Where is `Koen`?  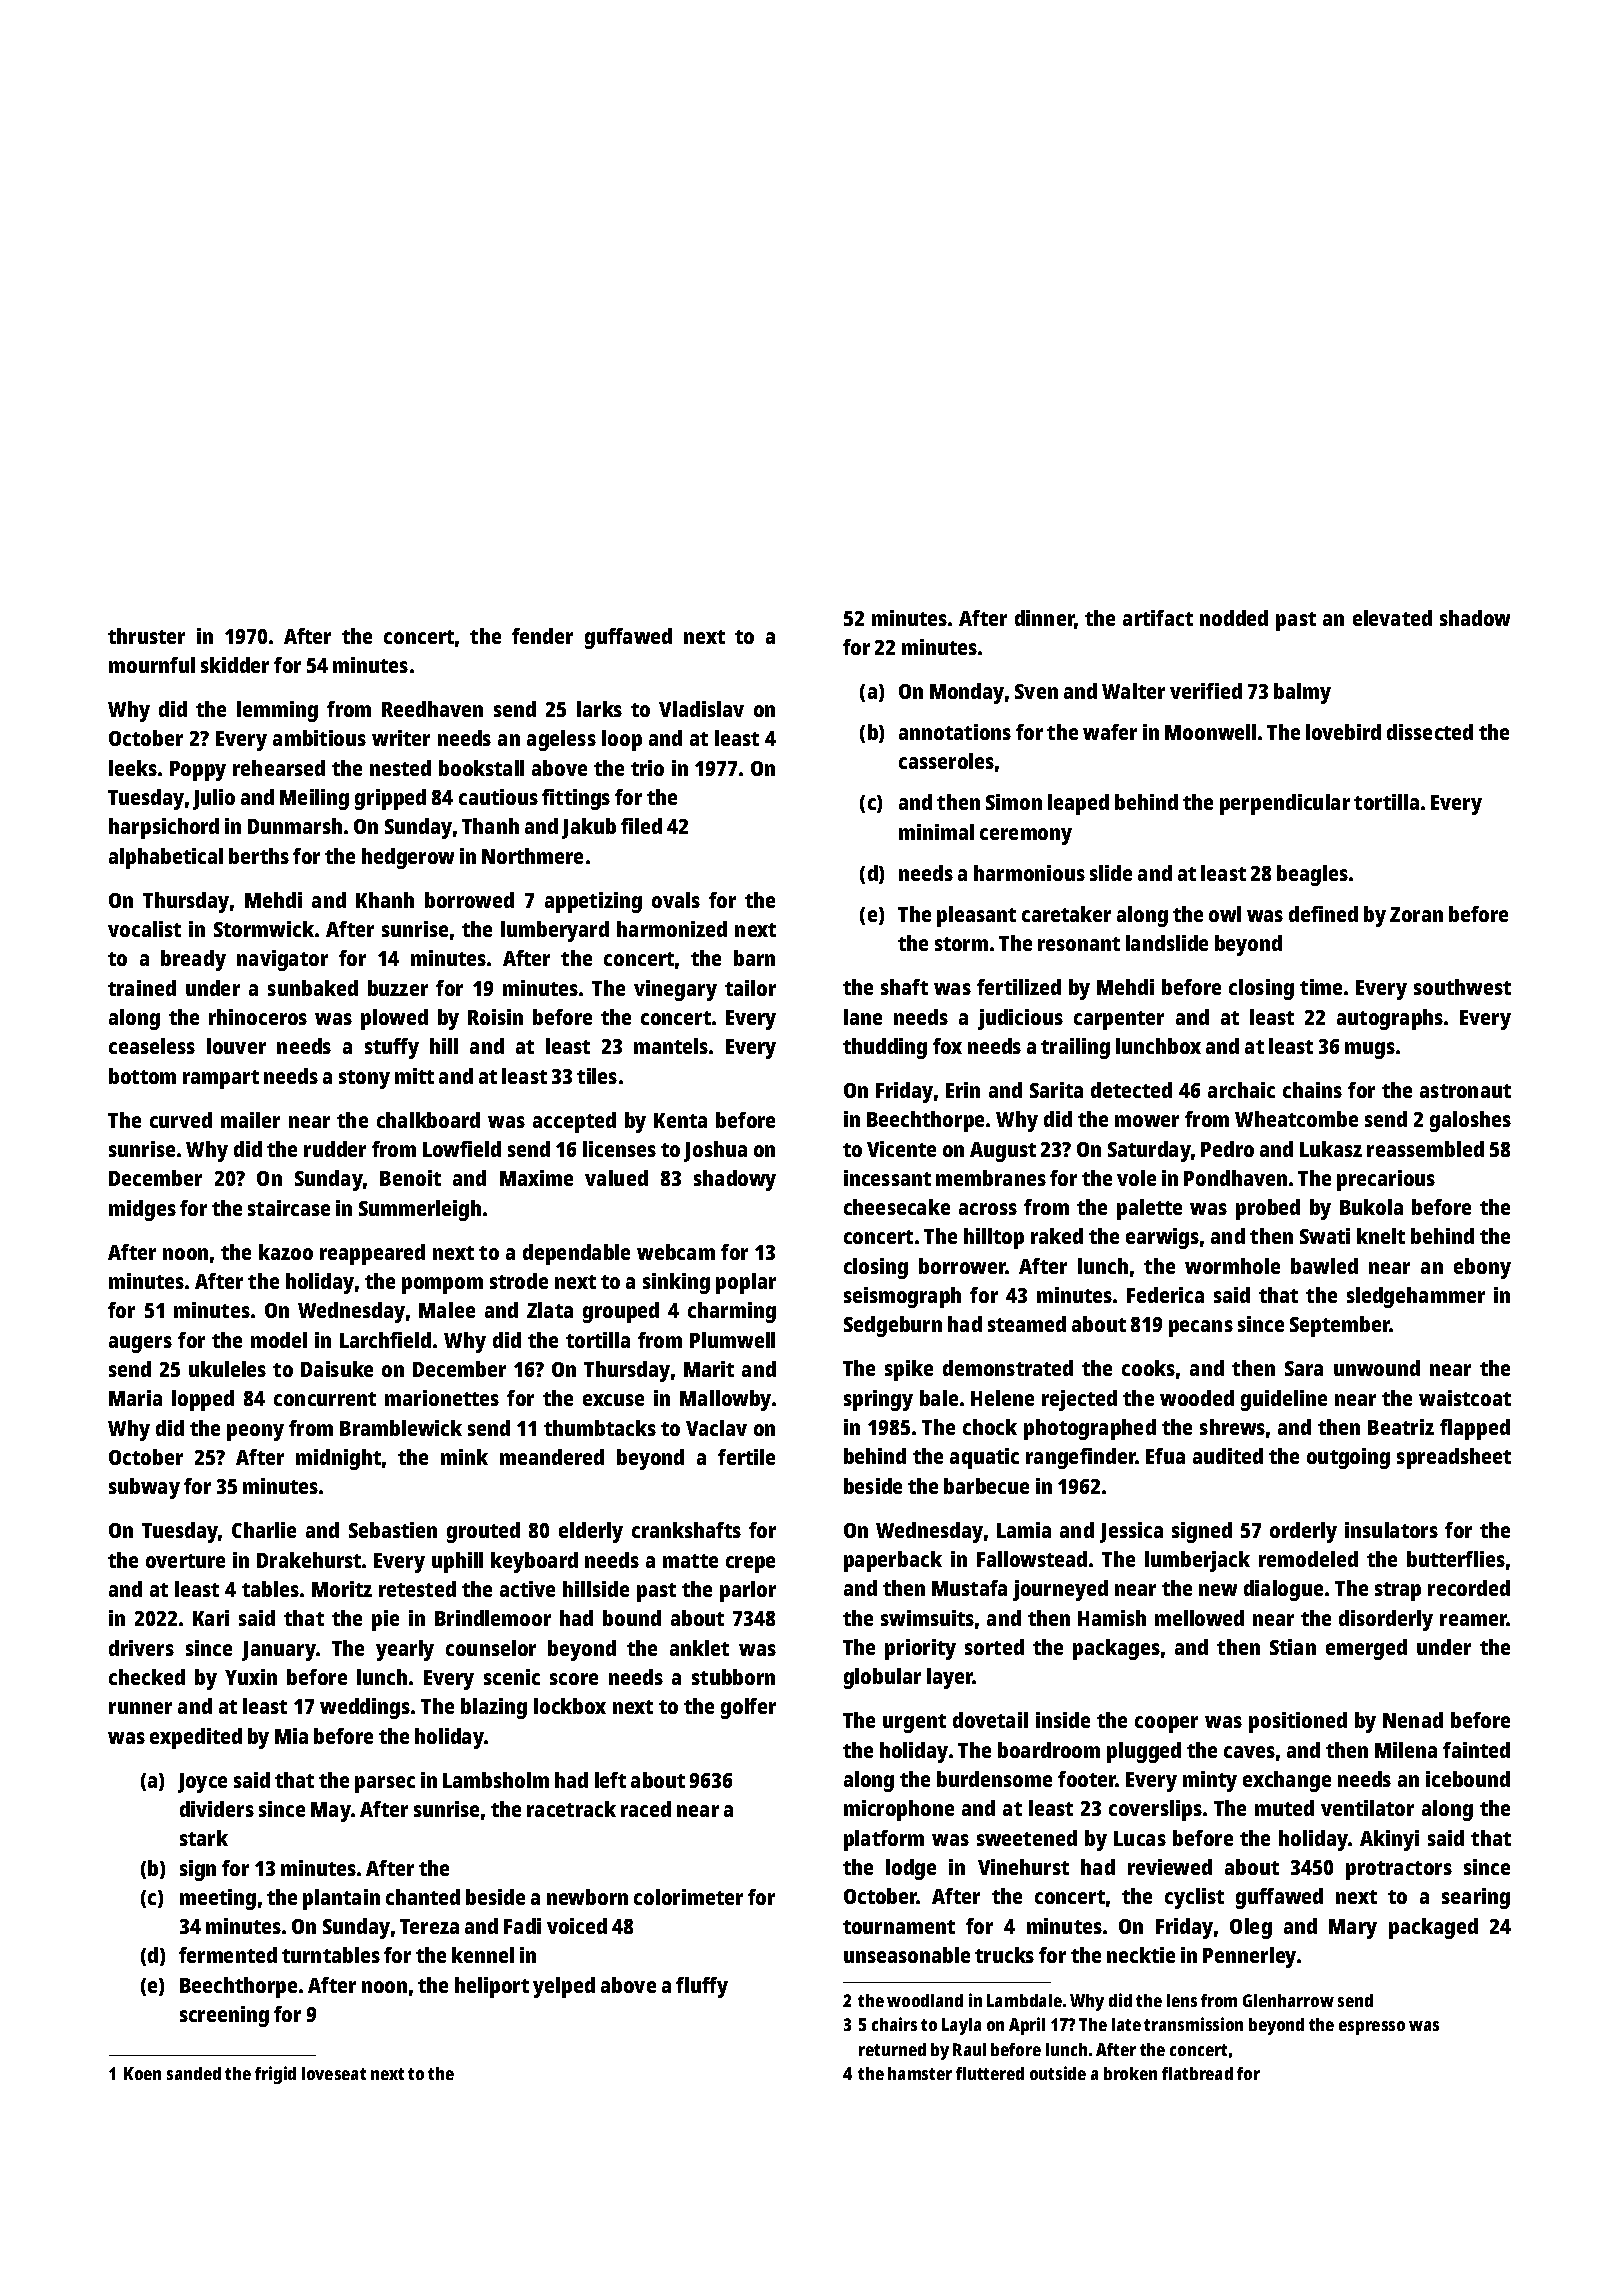
Koen is located at coordinates (142, 2073).
